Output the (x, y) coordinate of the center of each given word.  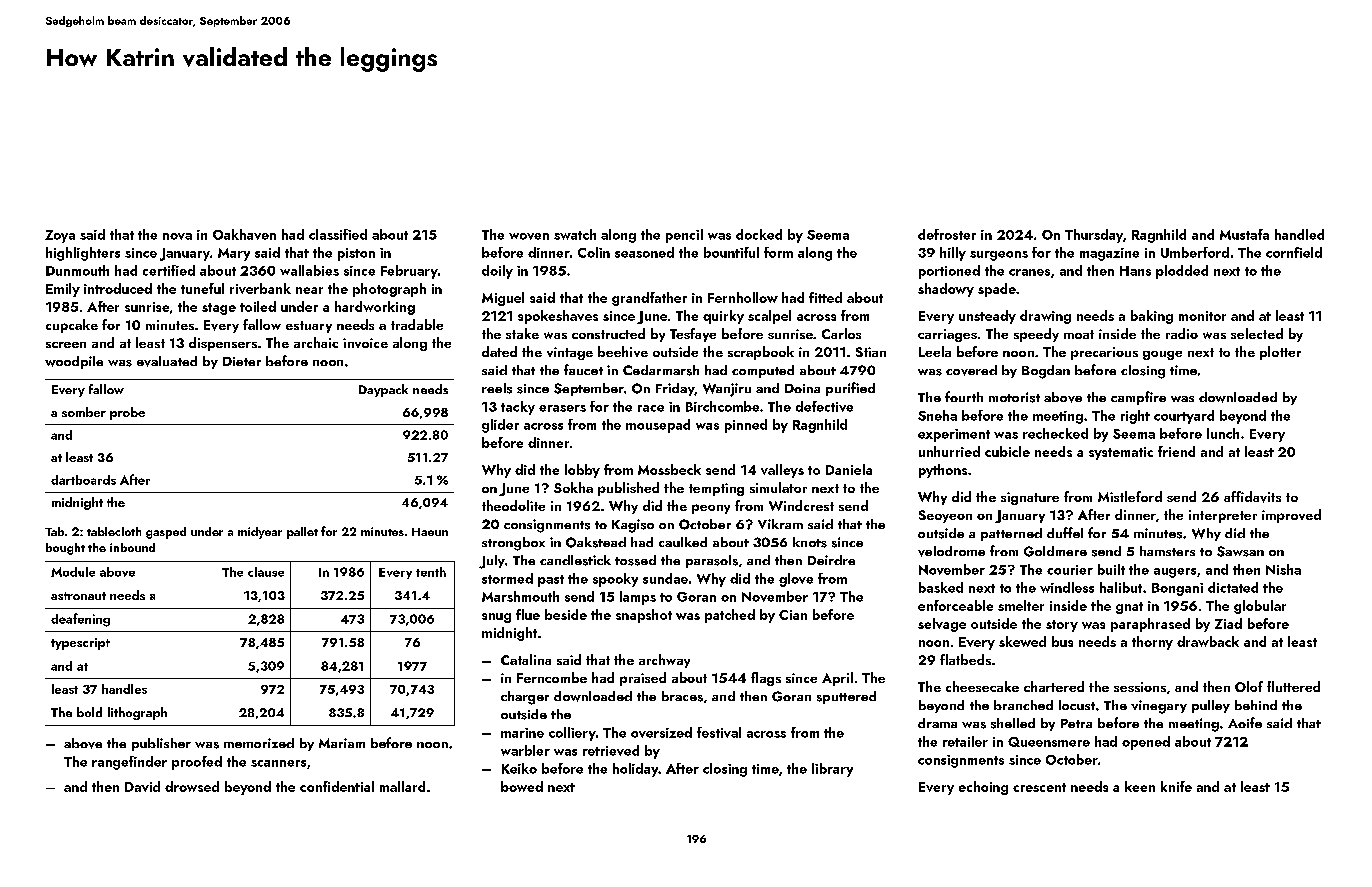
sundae (665, 578)
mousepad (658, 426)
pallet (302, 533)
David (142, 786)
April (837, 679)
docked (759, 234)
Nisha (1283, 569)
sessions (1140, 687)
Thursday (1094, 236)
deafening (80, 620)
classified (338, 234)
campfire (1138, 398)
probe (127, 413)
